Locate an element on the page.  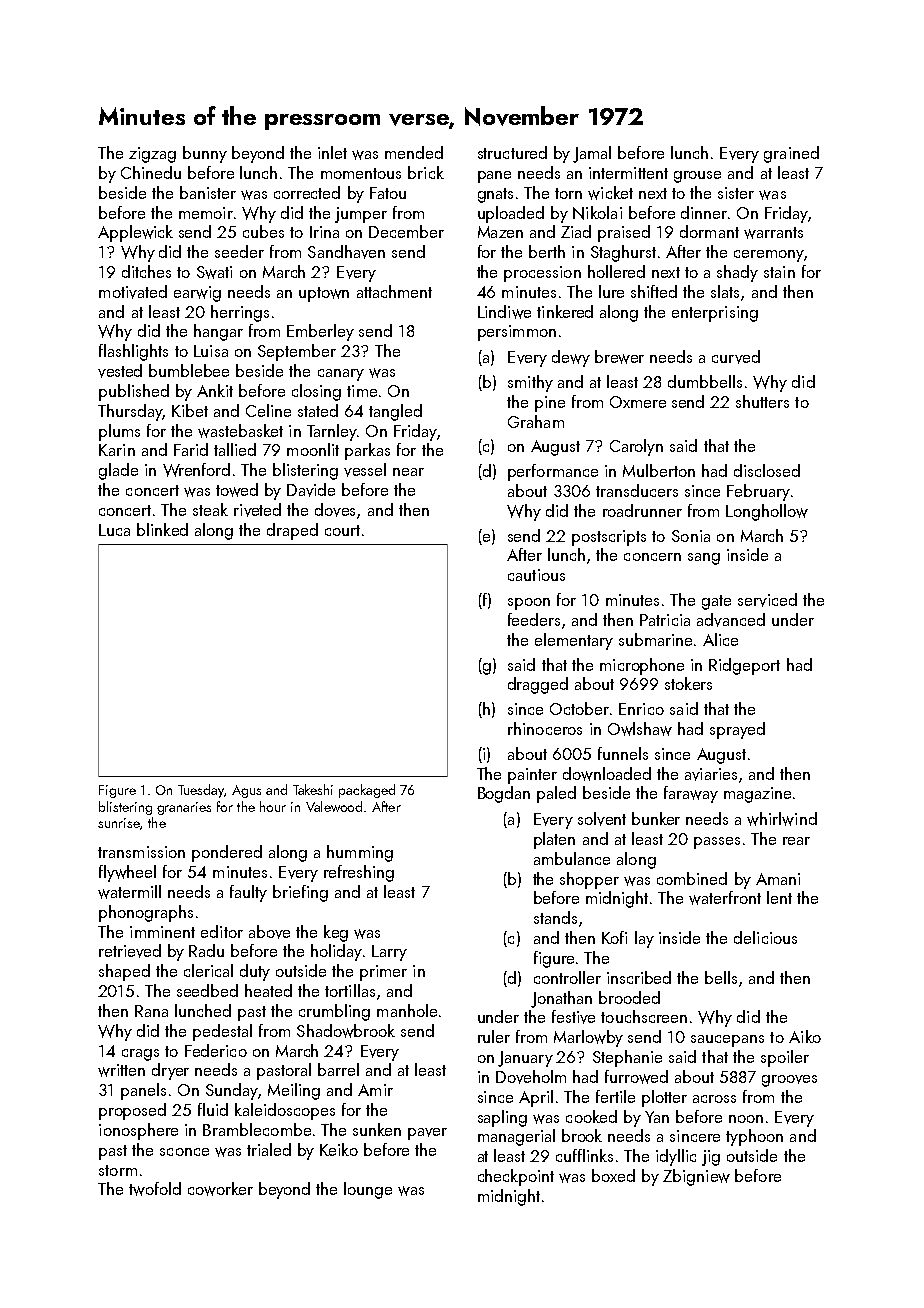
mended is located at coordinates (414, 152).
